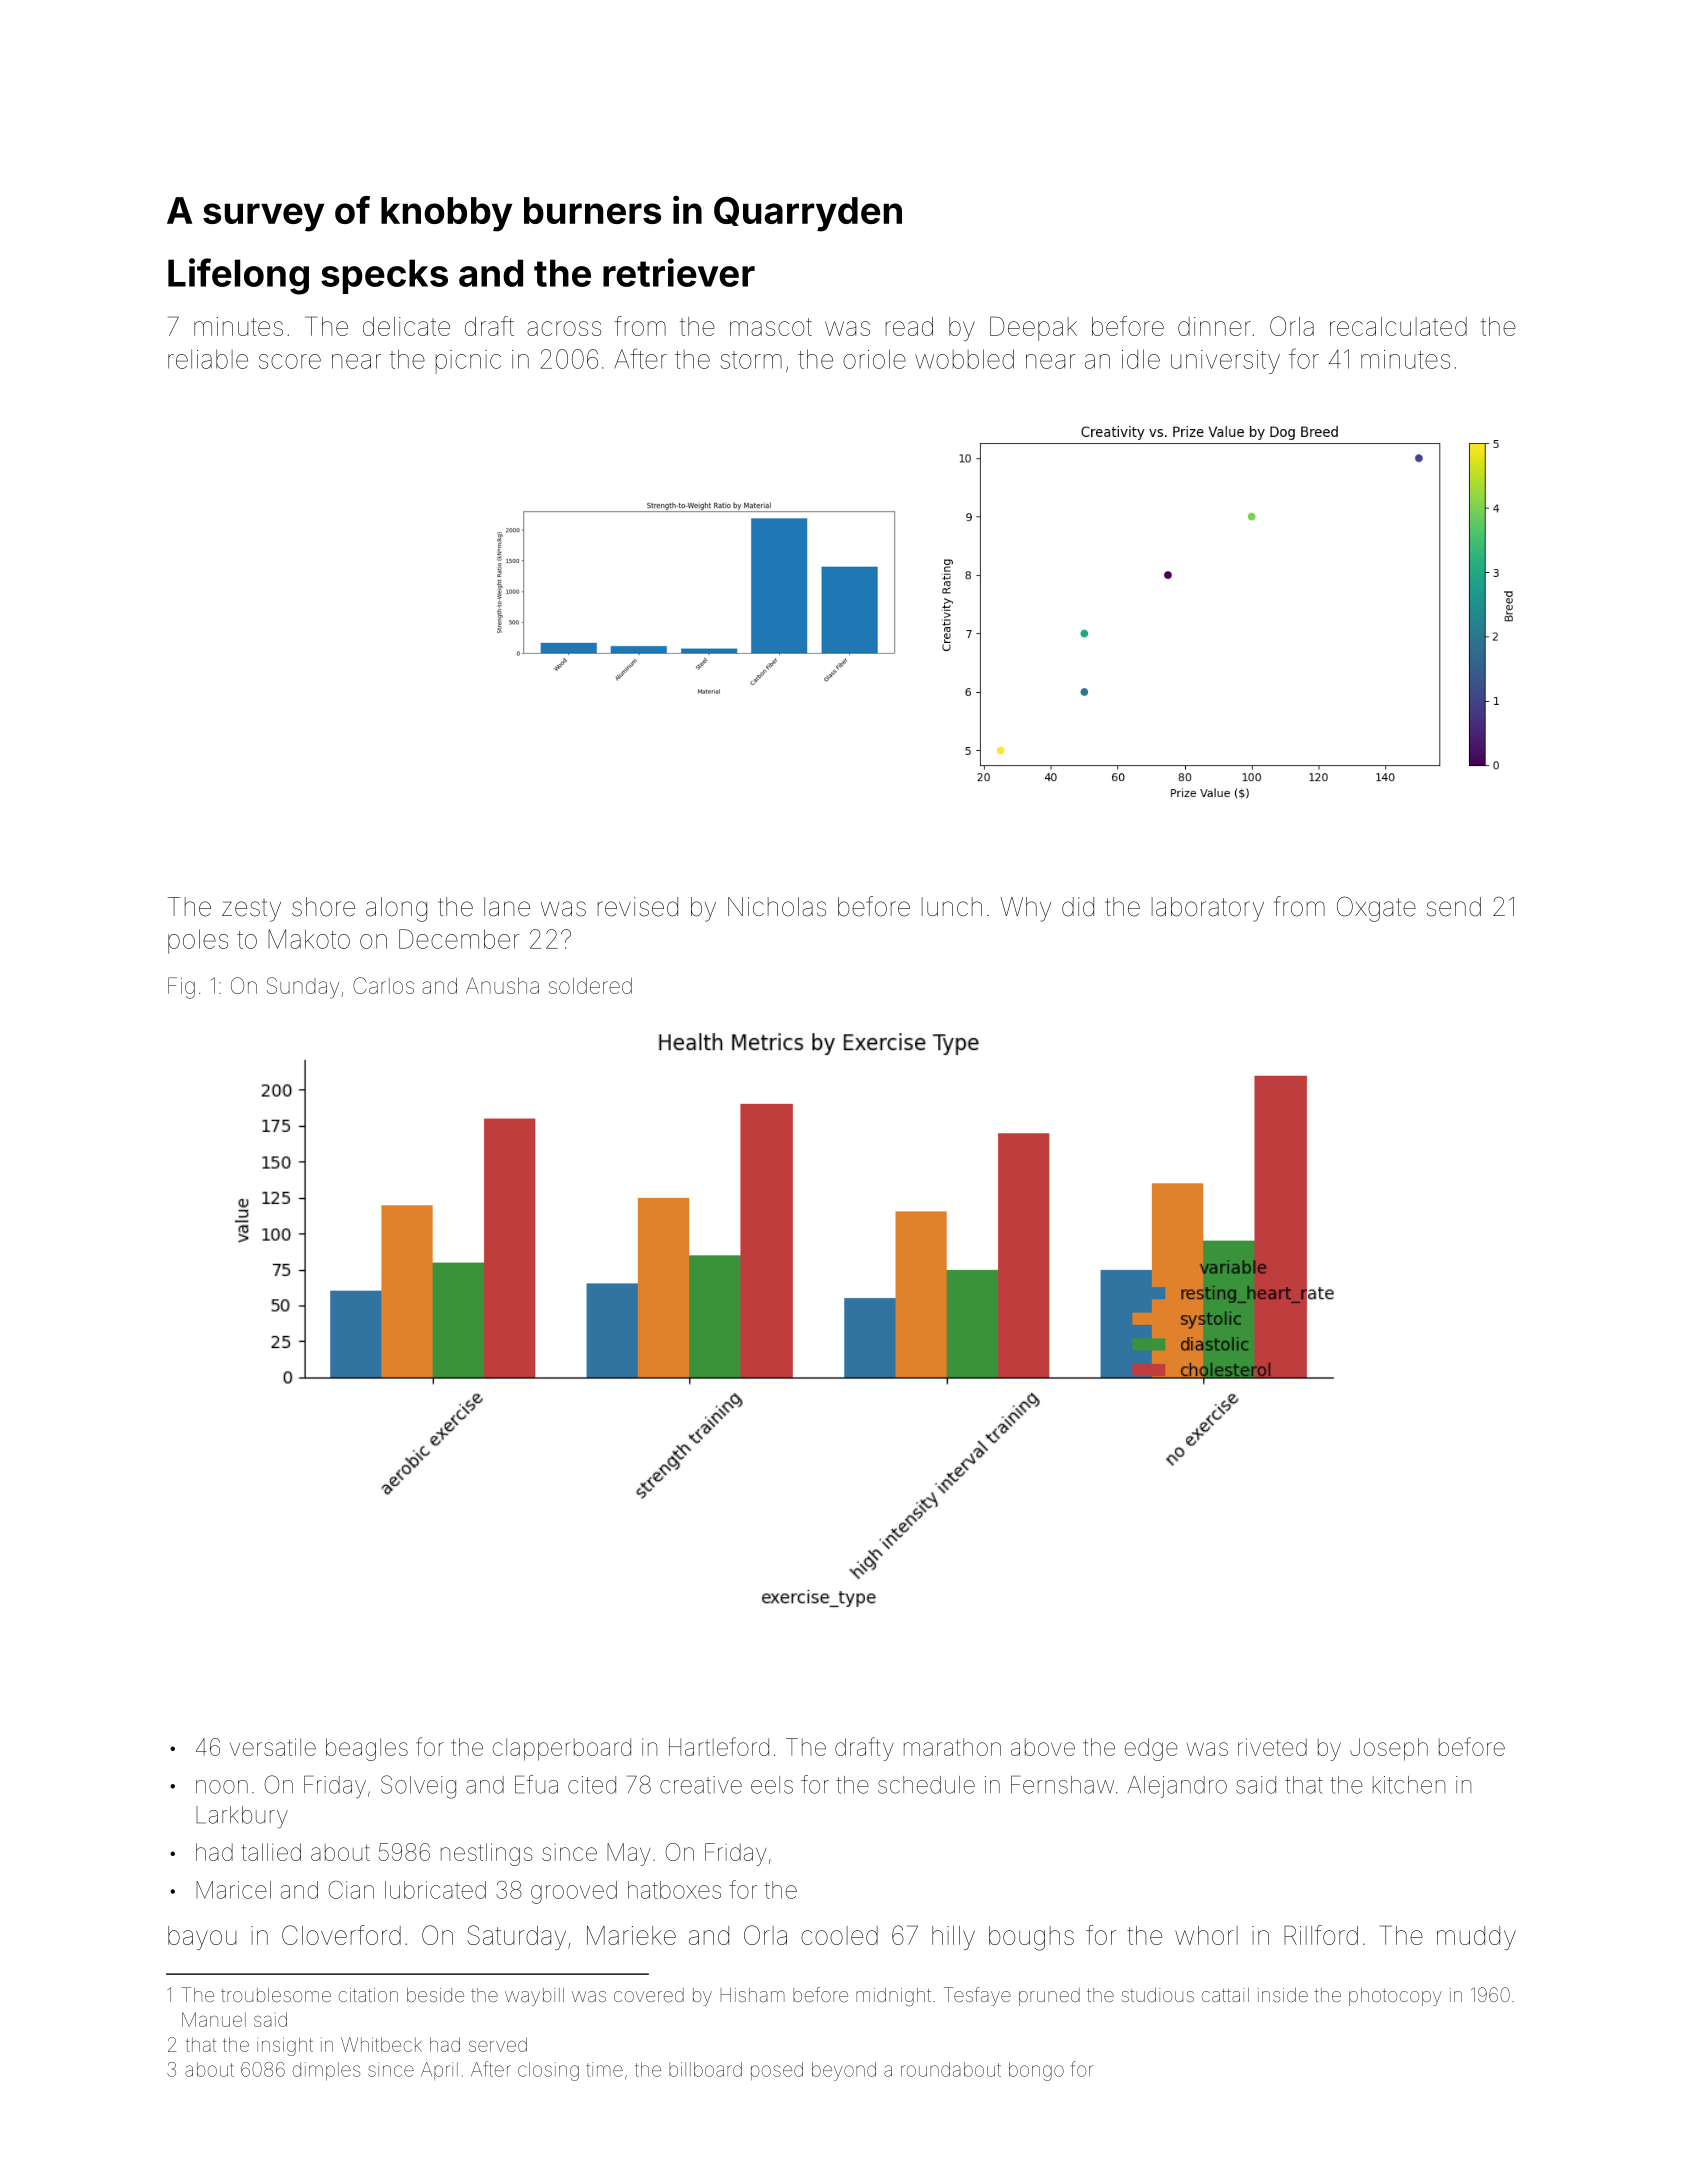 The width and height of the image is (1683, 2178). What do you see at coordinates (384, 276) in the image?
I see `specks` at bounding box center [384, 276].
